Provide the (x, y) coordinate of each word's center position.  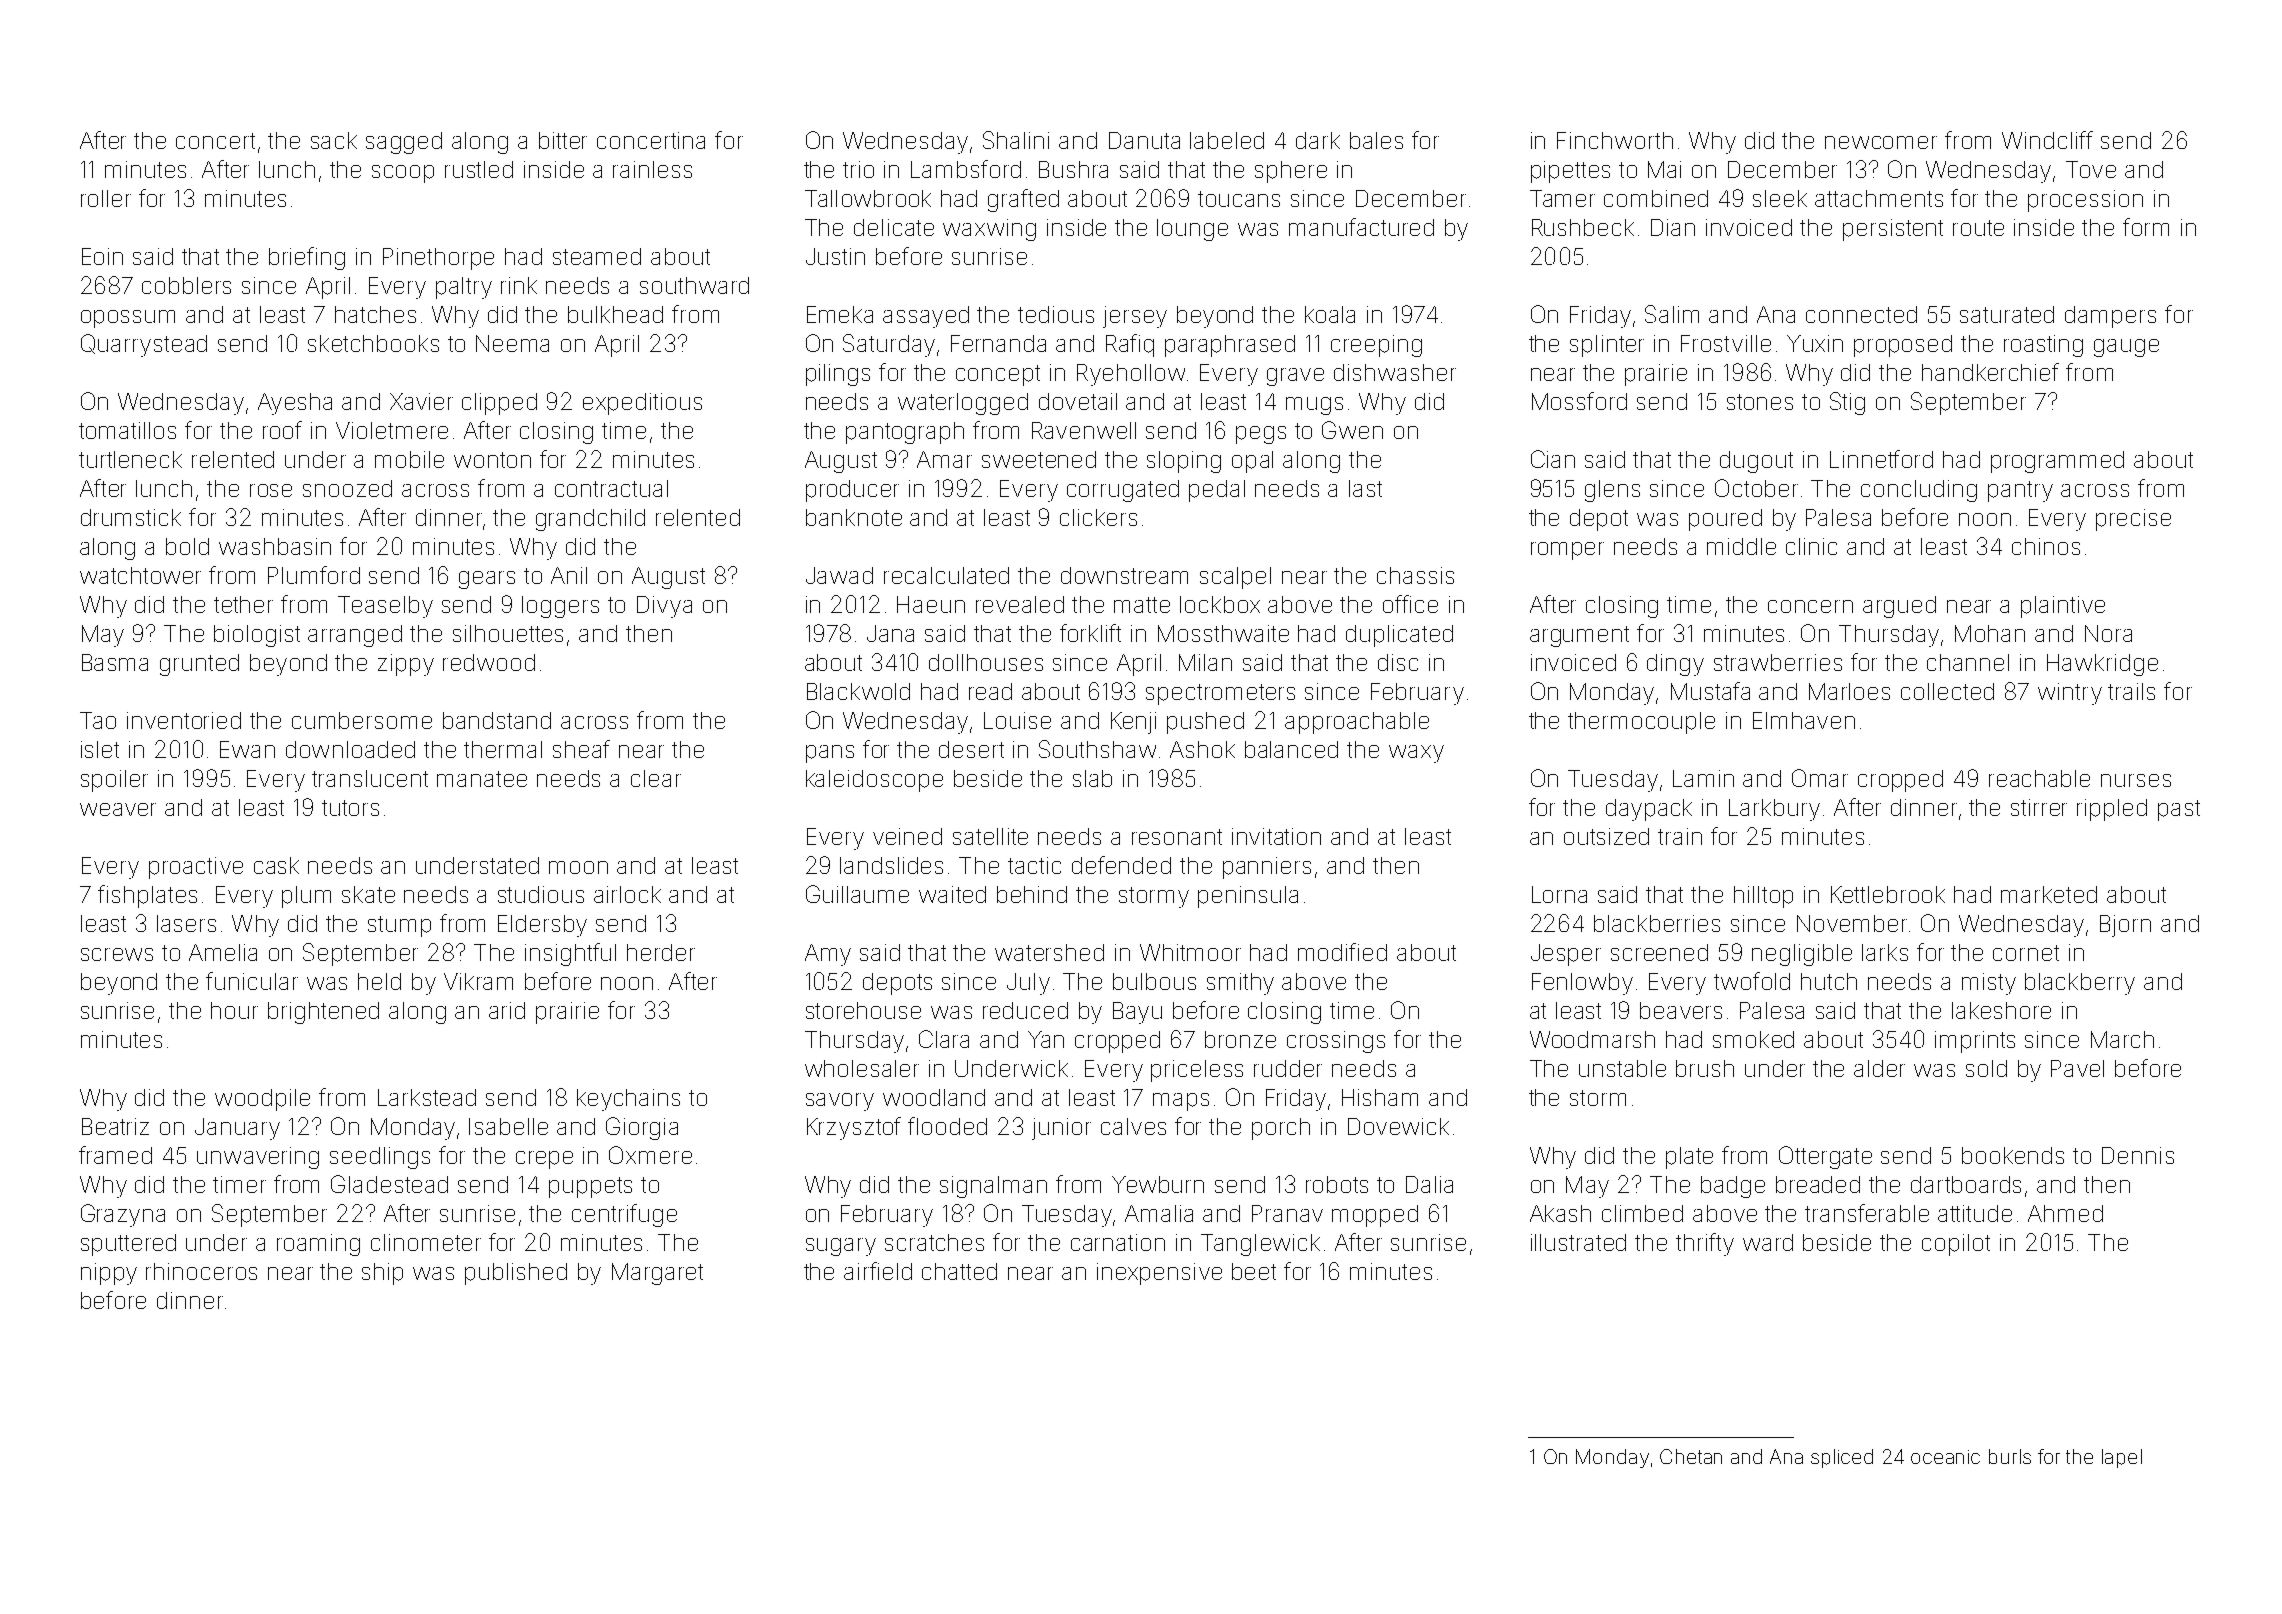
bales (1376, 140)
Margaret (657, 1274)
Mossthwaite (1223, 633)
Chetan (1691, 1456)
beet (1254, 1271)
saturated (2007, 314)
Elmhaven (1804, 720)
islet (100, 749)
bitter (563, 140)
